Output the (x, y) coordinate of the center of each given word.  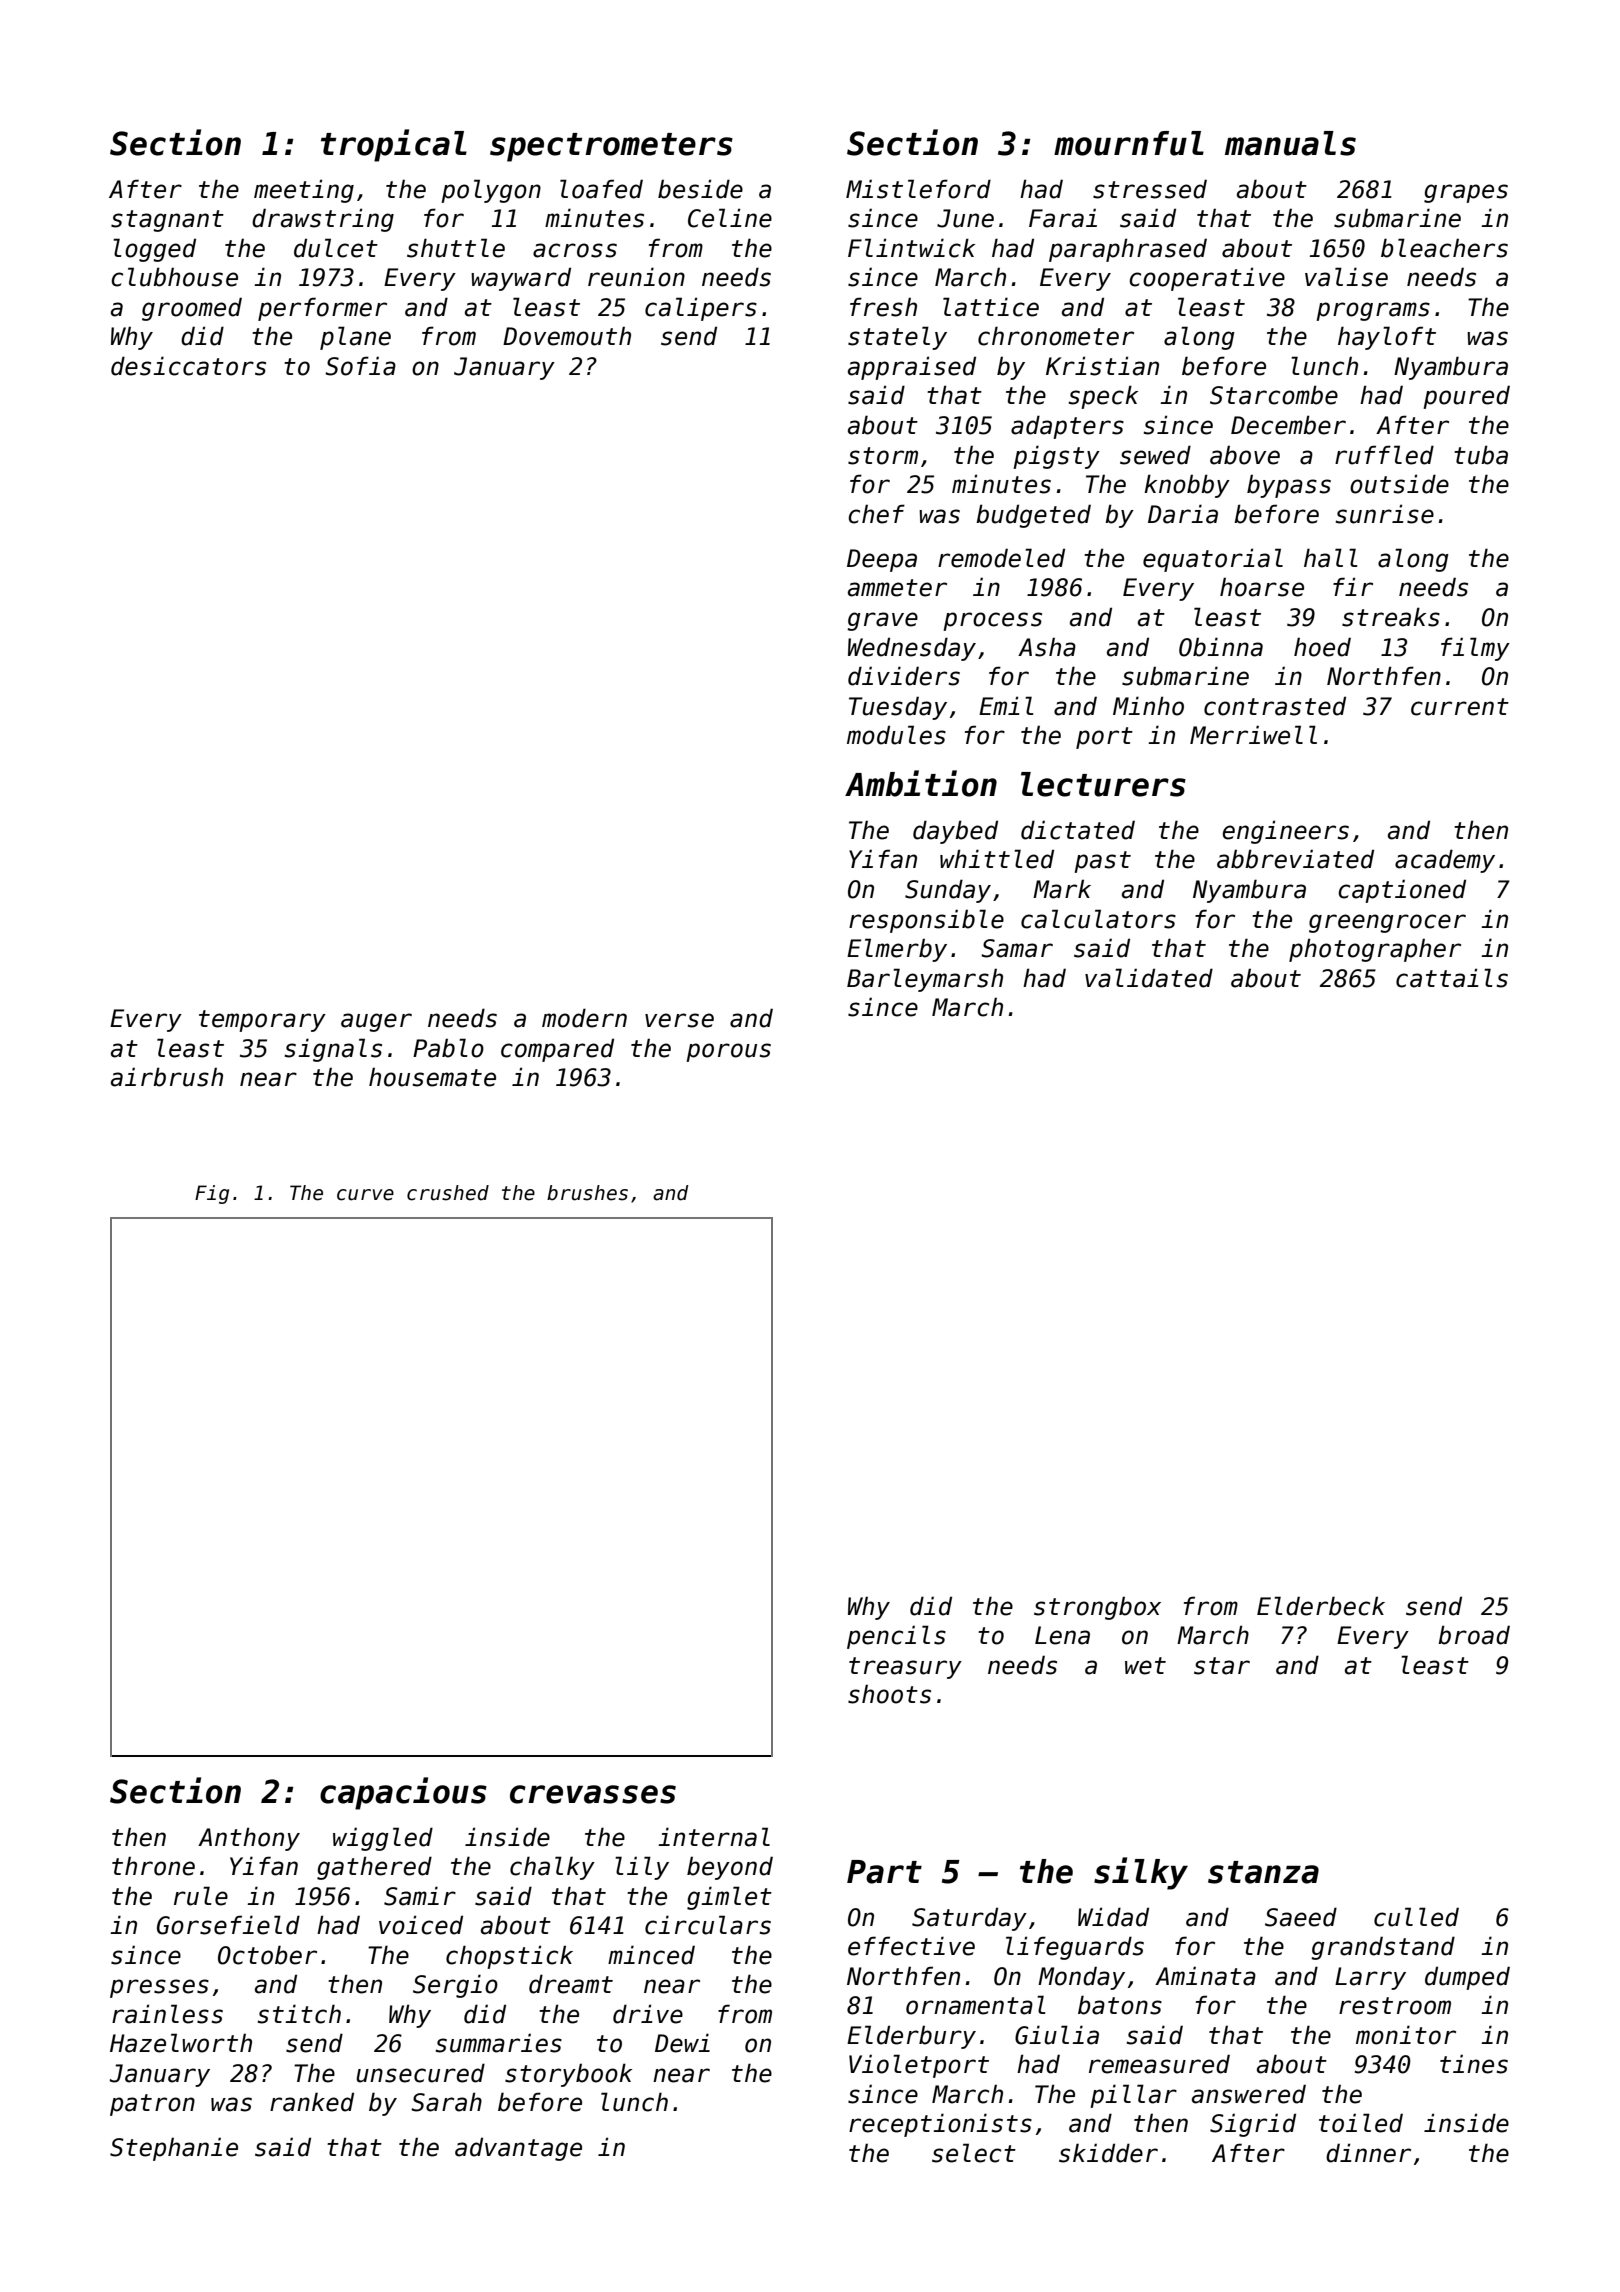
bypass (1289, 486)
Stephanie (174, 2149)
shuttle (456, 248)
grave (882, 621)
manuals (1290, 143)
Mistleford (918, 189)
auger (376, 1022)
